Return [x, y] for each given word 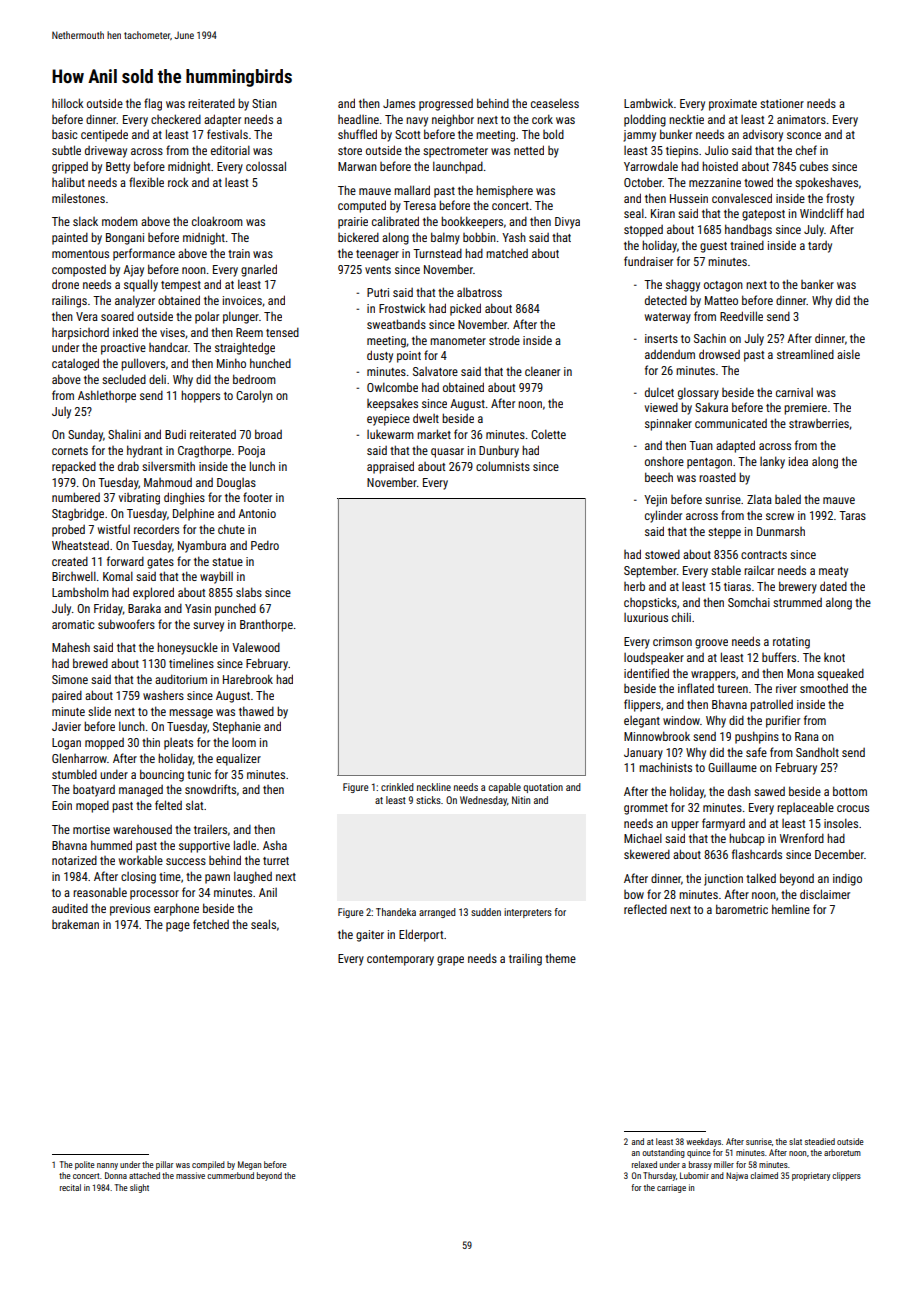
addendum [670, 354]
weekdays [703, 1142]
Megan [249, 1165]
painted [70, 238]
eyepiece [388, 420]
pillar [164, 1165]
